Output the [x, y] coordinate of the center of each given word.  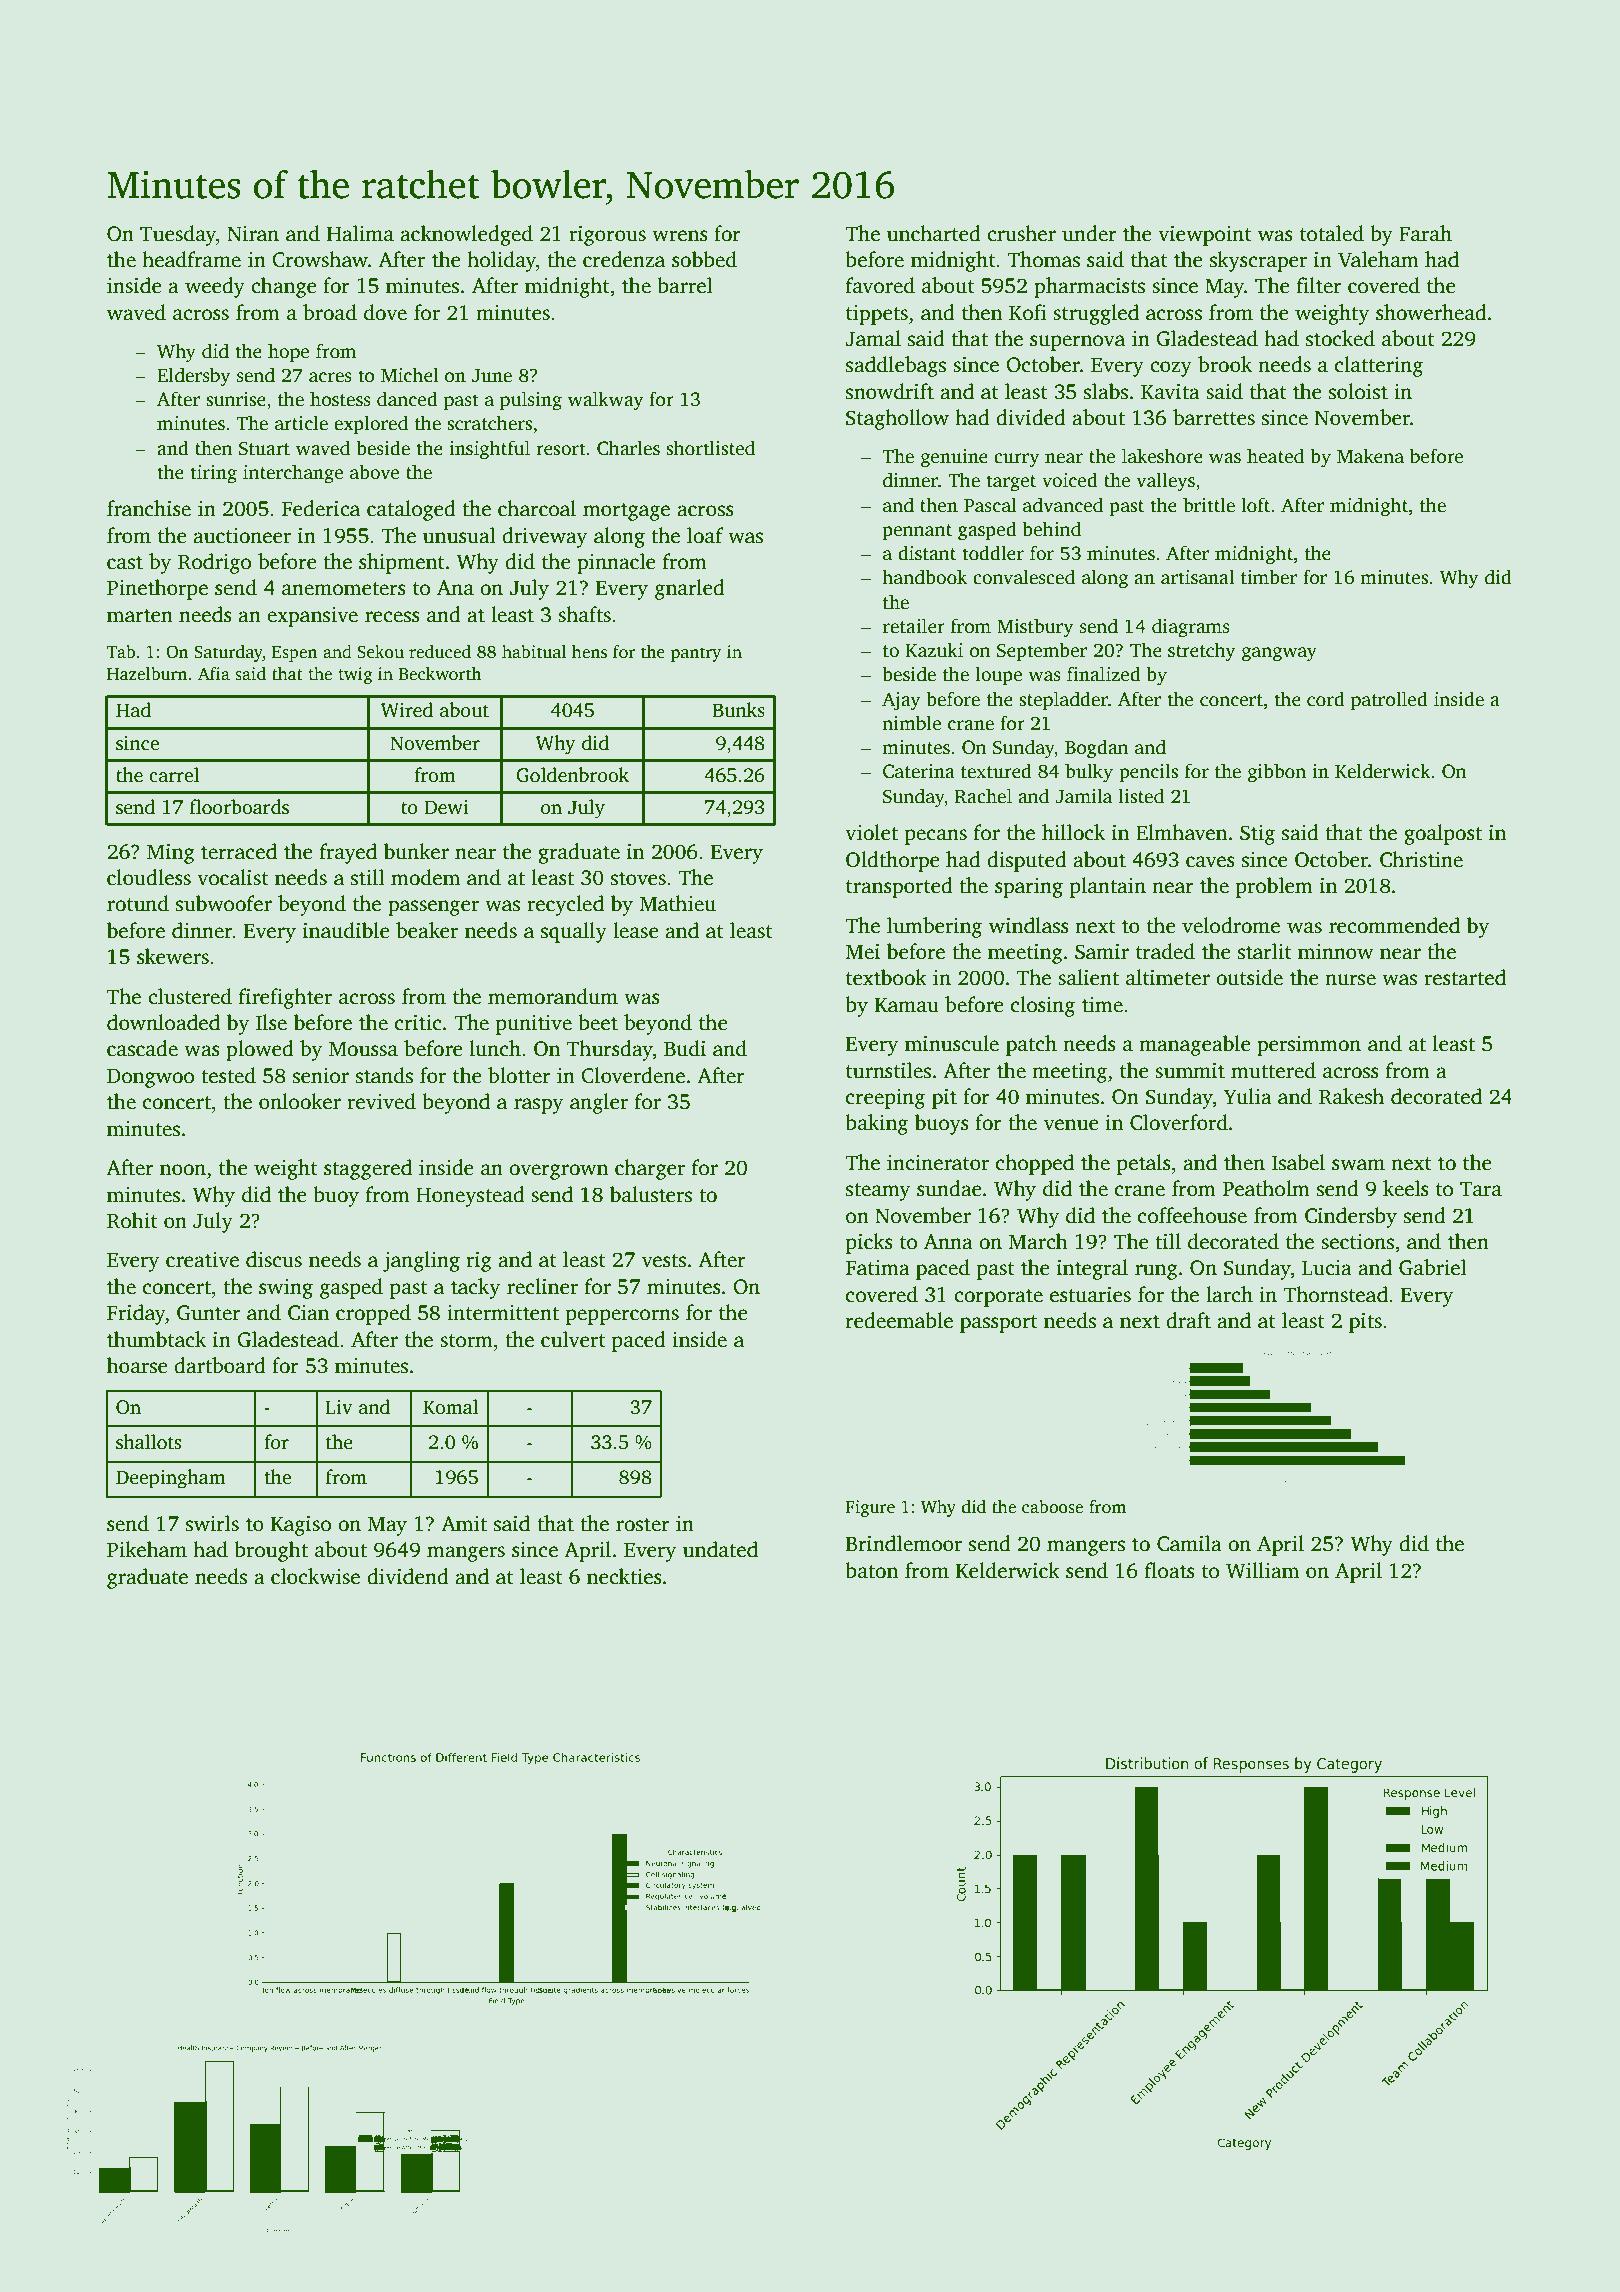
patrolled [1389, 701]
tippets [877, 315]
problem [1274, 887]
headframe [191, 259]
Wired [407, 710]
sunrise [236, 399]
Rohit [132, 1220]
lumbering [934, 927]
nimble [911, 723]
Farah [1425, 233]
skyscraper [1258, 261]
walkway [605, 401]
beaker [427, 930]
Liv [338, 1407]
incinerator [938, 1163]
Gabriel [1433, 1267]
